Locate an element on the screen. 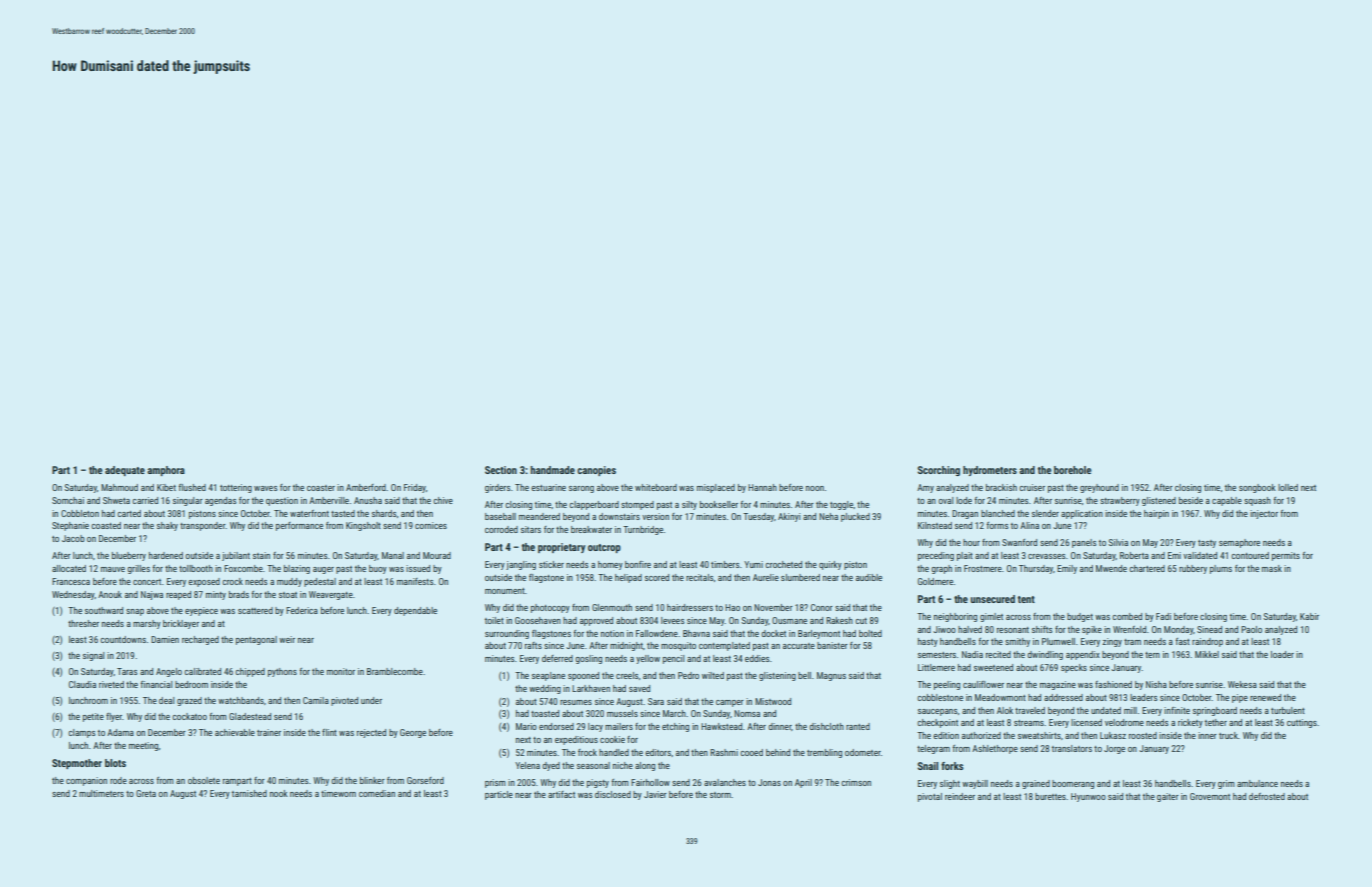 The height and width of the screenshot is (887, 1372). Amberville is located at coordinates (329, 500).
